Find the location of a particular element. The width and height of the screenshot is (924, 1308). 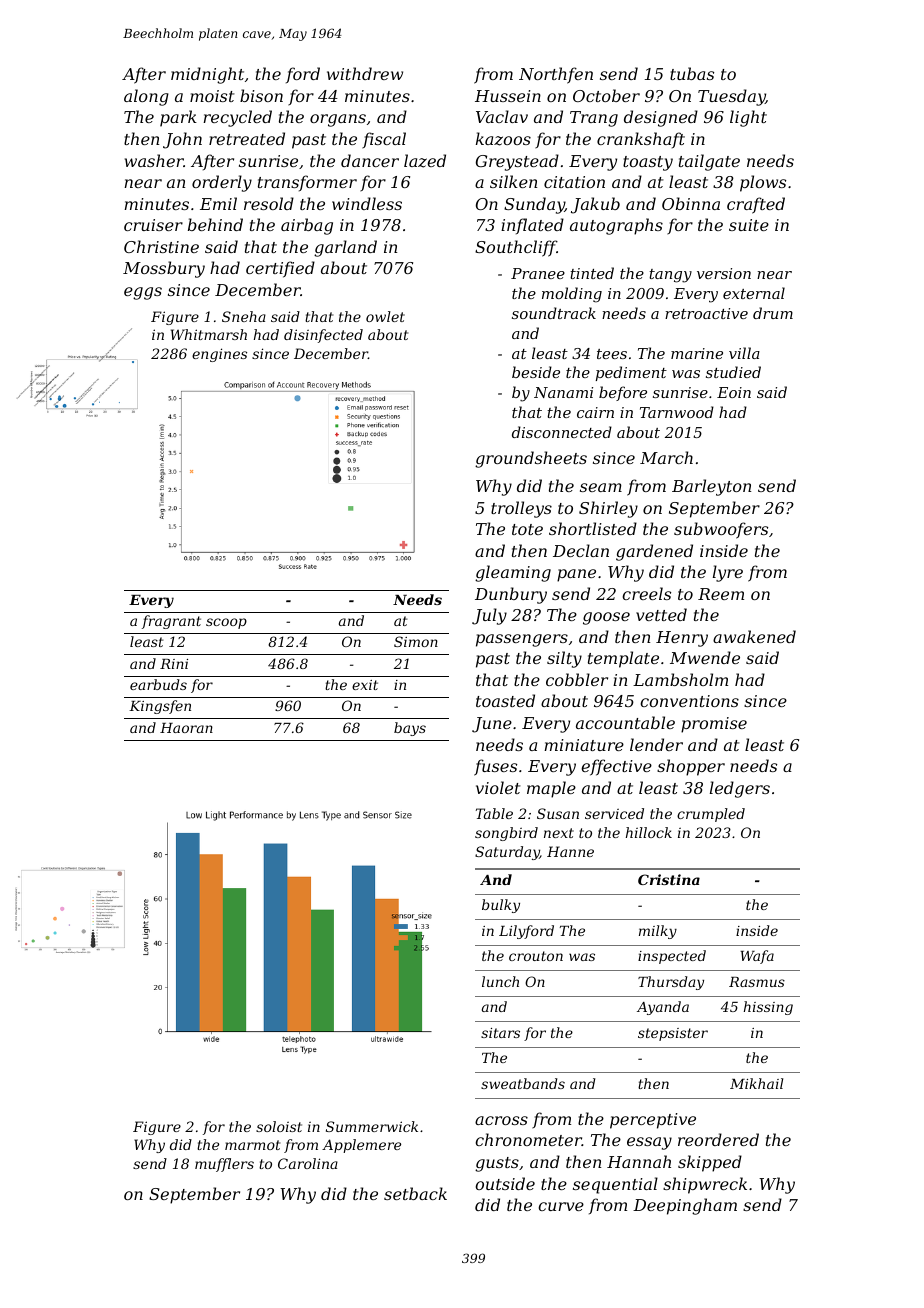

marmot is located at coordinates (252, 1145).
